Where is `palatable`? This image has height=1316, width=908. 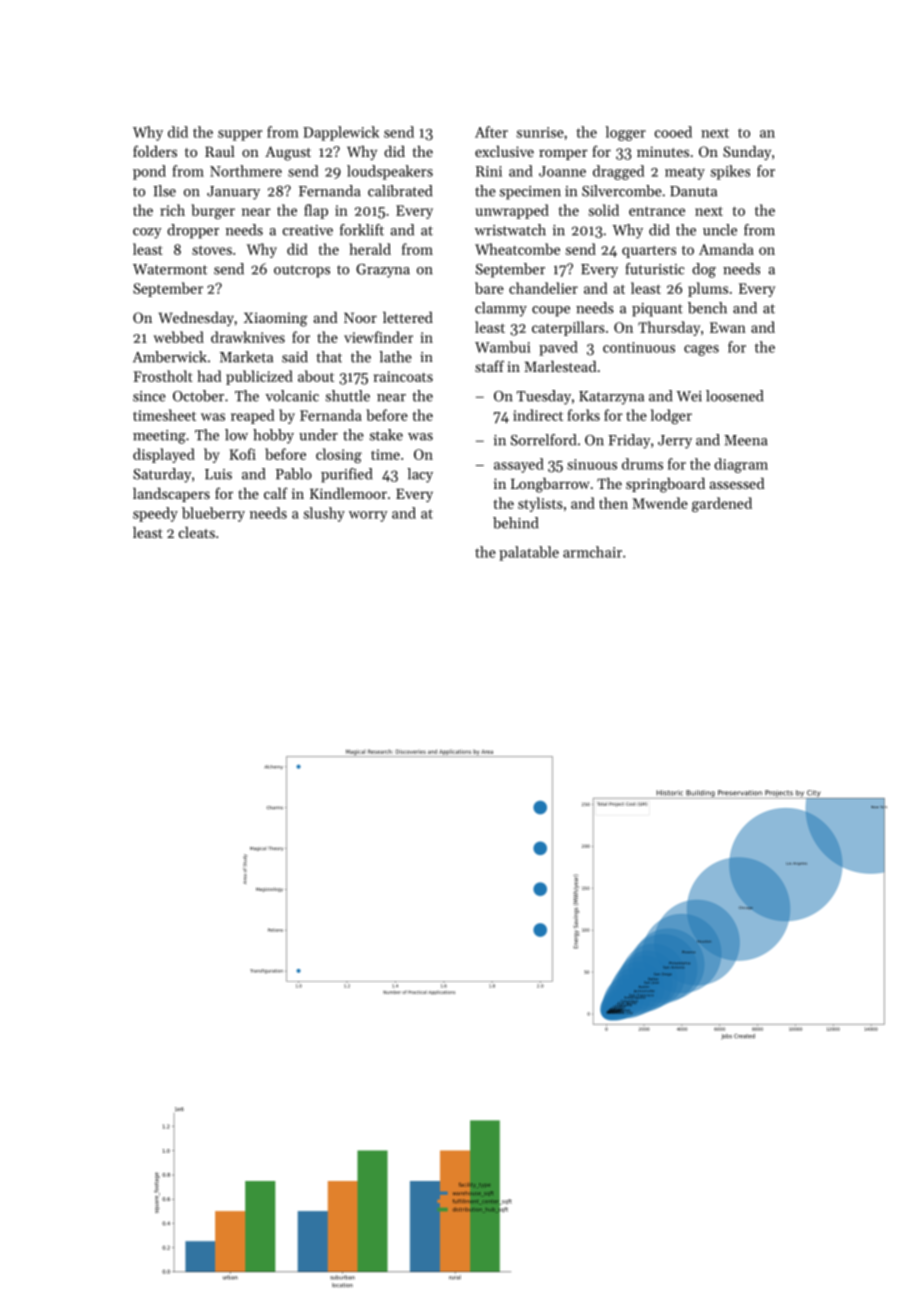 palatable is located at coordinates (529, 553).
